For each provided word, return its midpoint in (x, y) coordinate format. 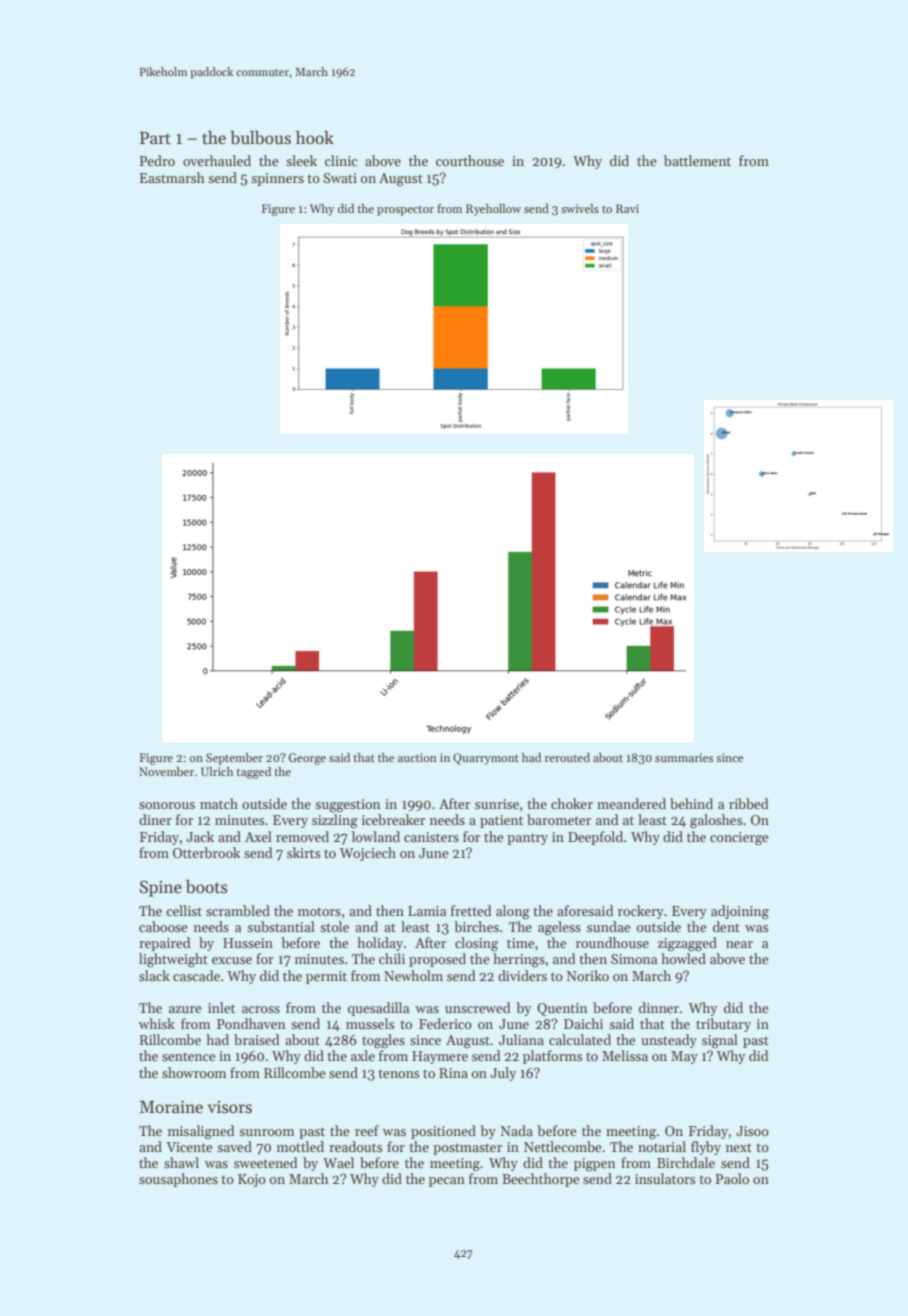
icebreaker (393, 819)
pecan (447, 1182)
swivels (580, 208)
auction (417, 757)
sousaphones (178, 1180)
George (307, 759)
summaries (684, 757)
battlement (697, 160)
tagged (253, 773)
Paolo (732, 1178)
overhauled (217, 160)
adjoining (740, 912)
